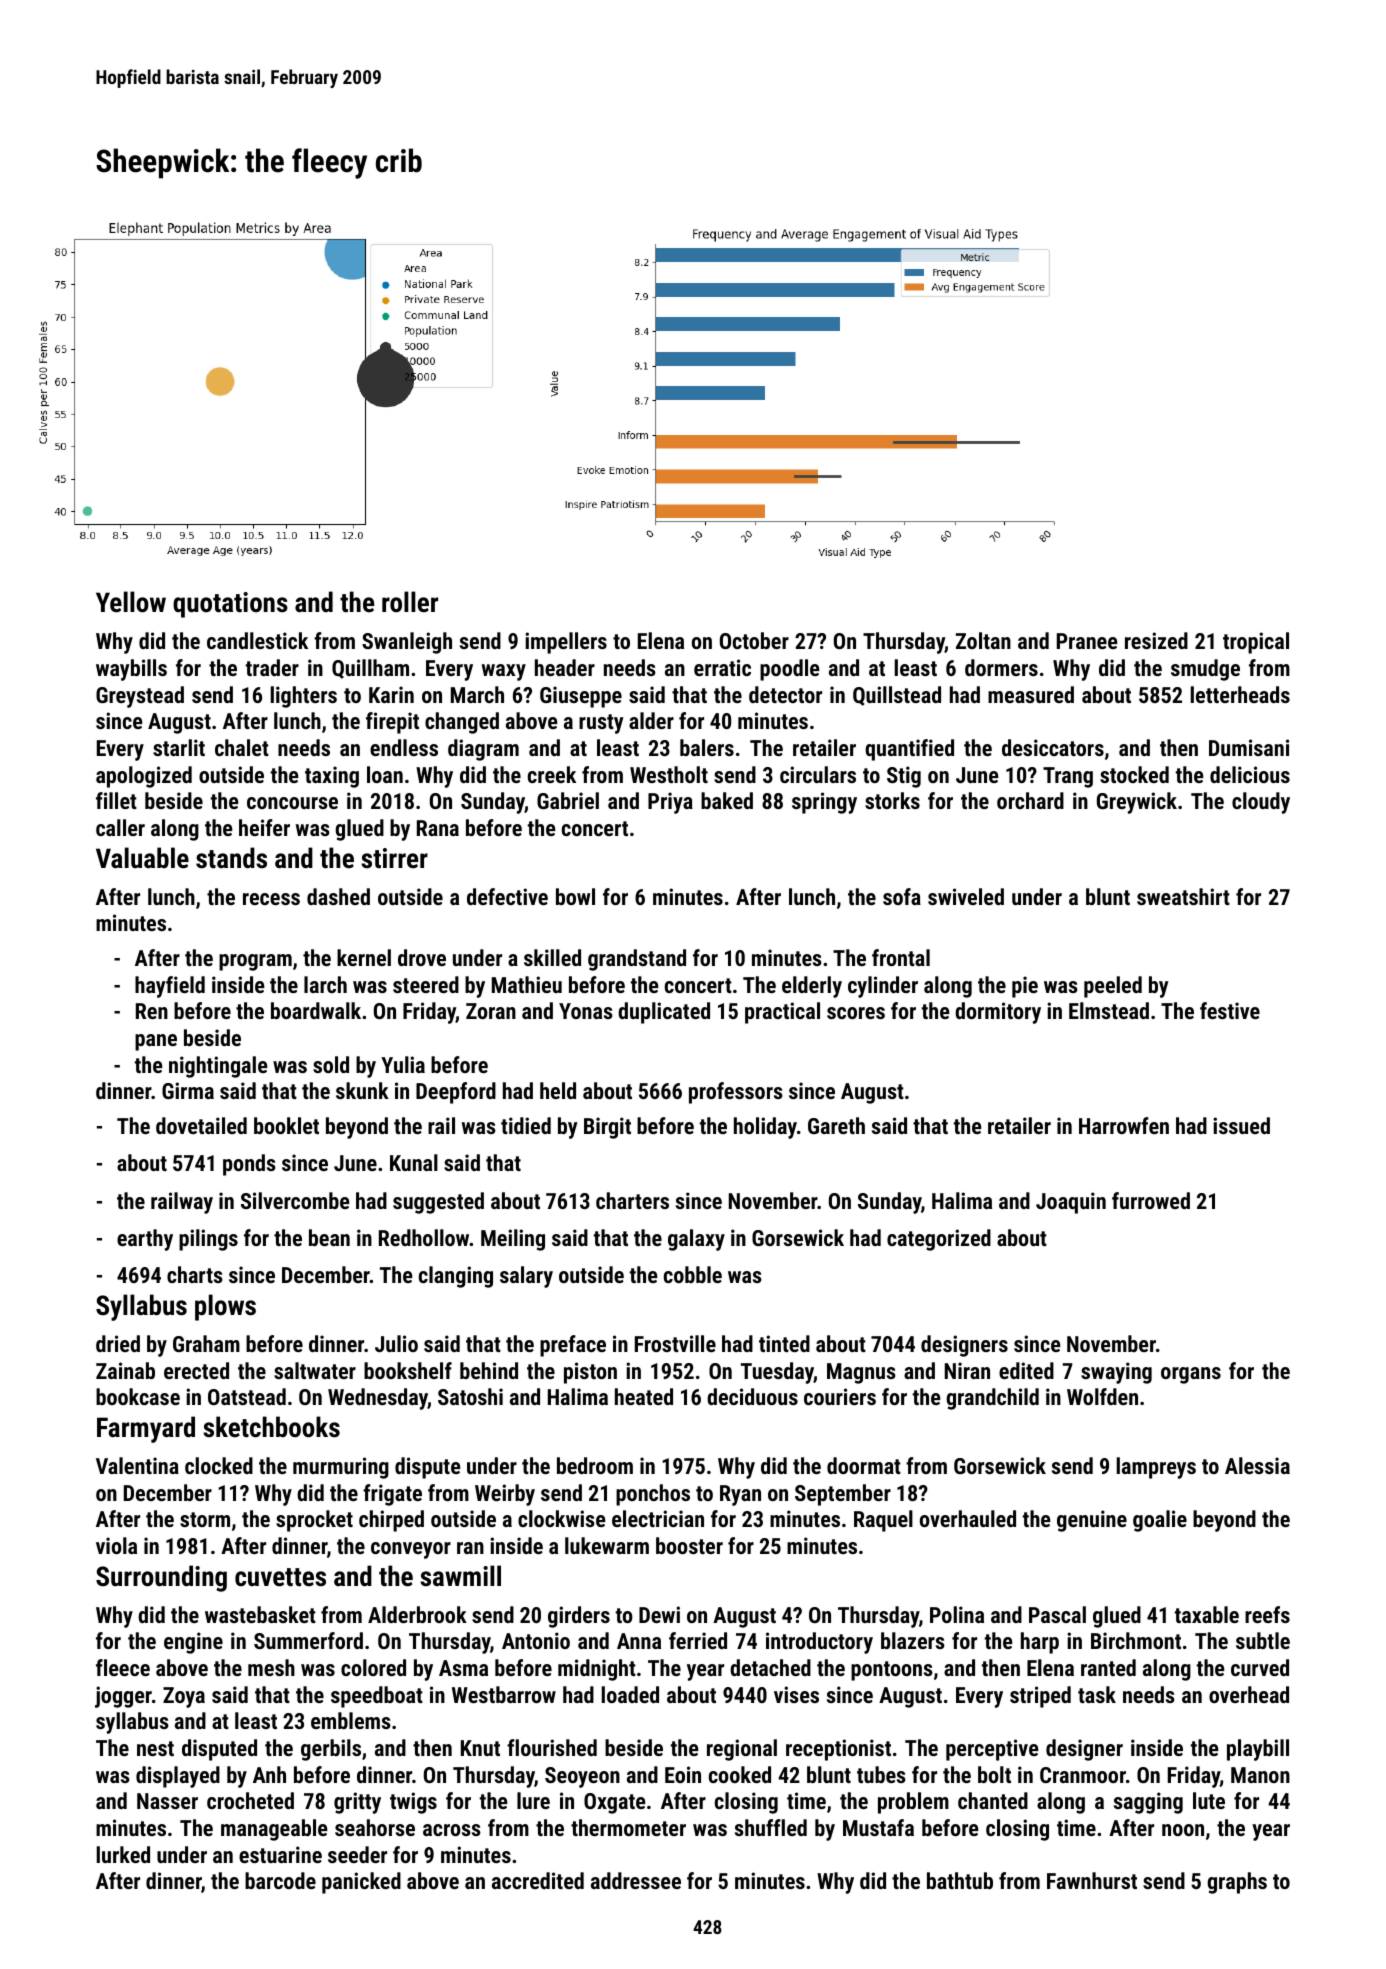 The width and height of the screenshot is (1386, 1969). What do you see at coordinates (836, 1125) in the screenshot?
I see `Gareth` at bounding box center [836, 1125].
